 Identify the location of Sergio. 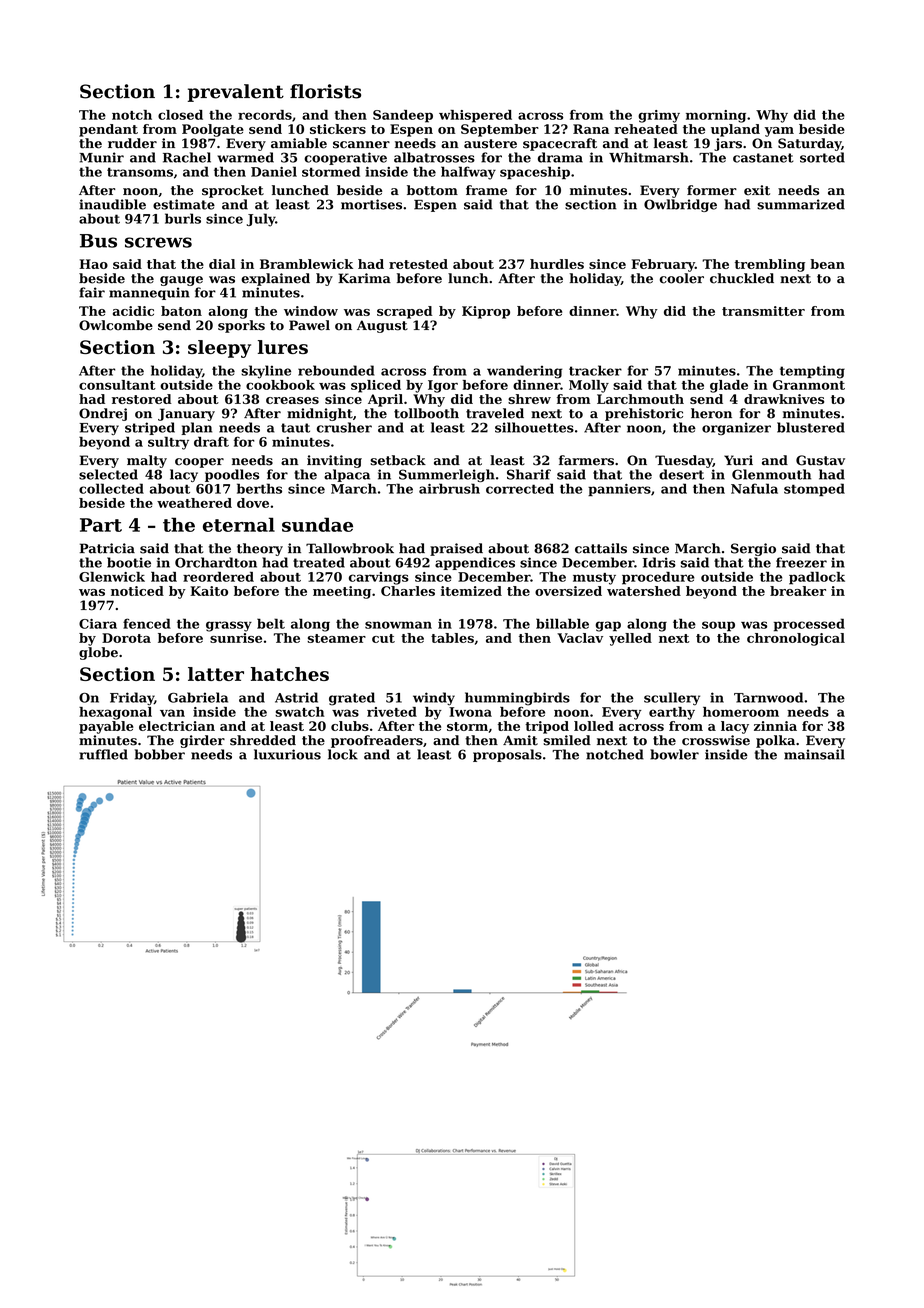
(753, 549).
